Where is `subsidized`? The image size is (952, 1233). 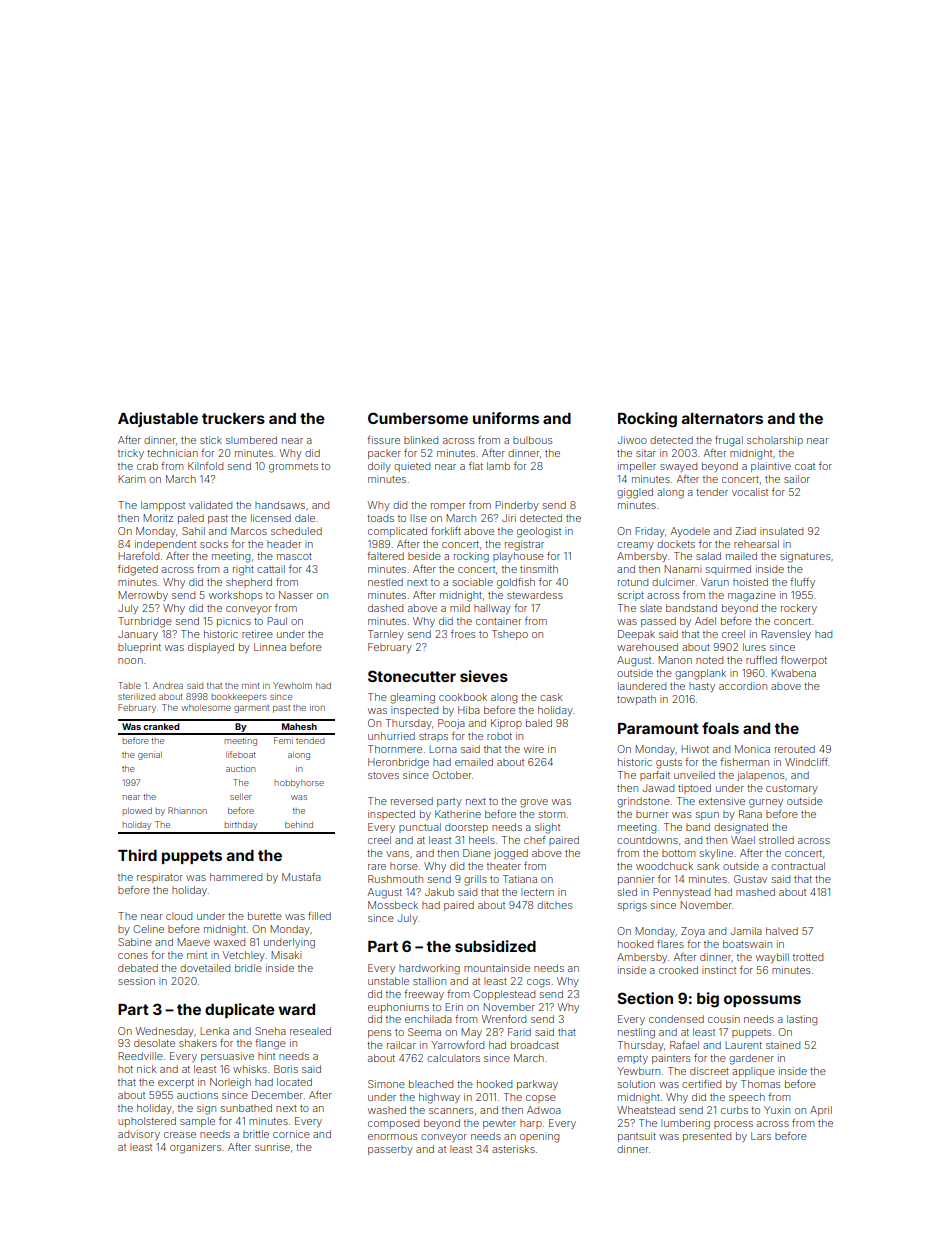 subsidized is located at coordinates (495, 946).
